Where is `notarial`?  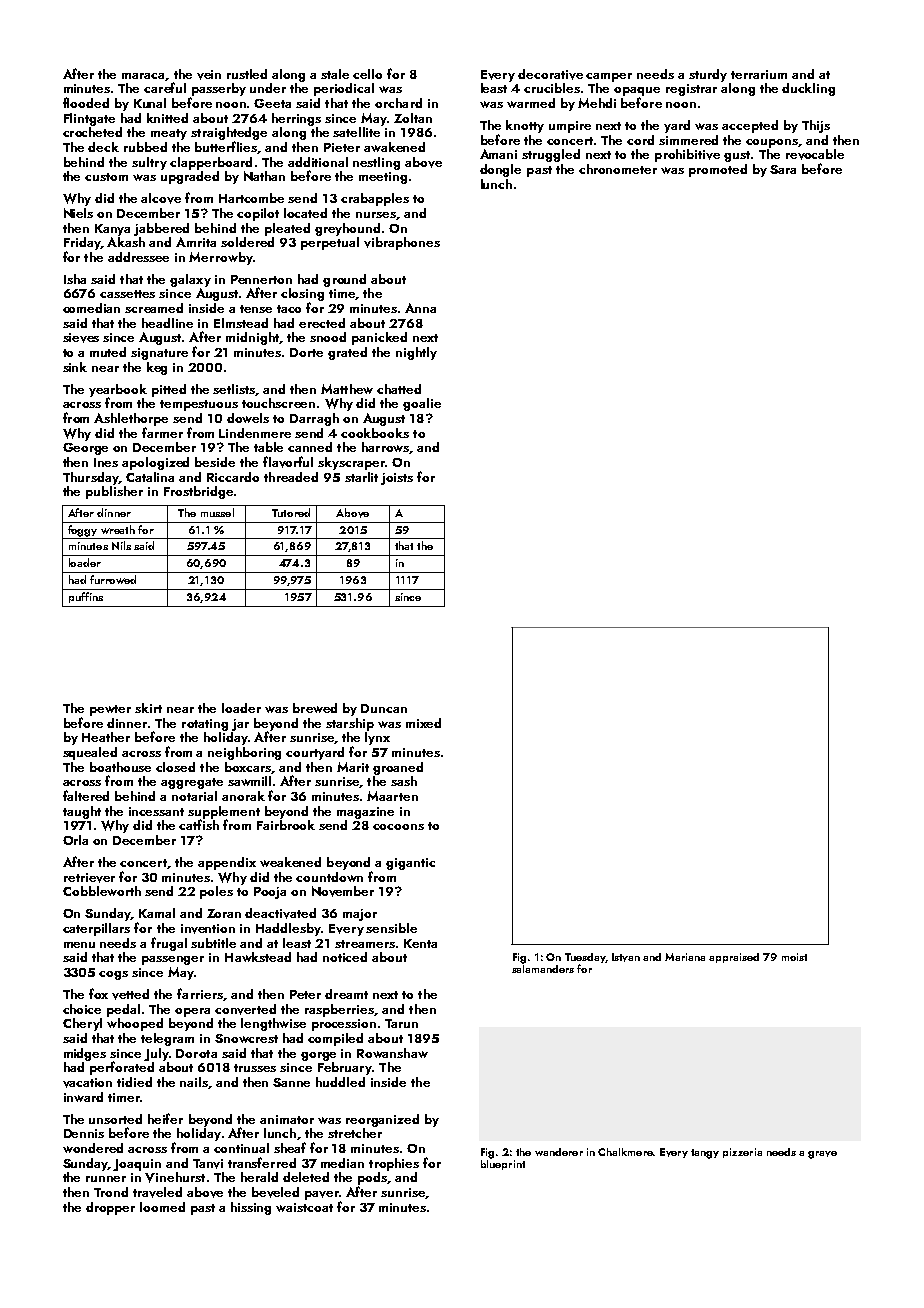 notarial is located at coordinates (194, 796).
